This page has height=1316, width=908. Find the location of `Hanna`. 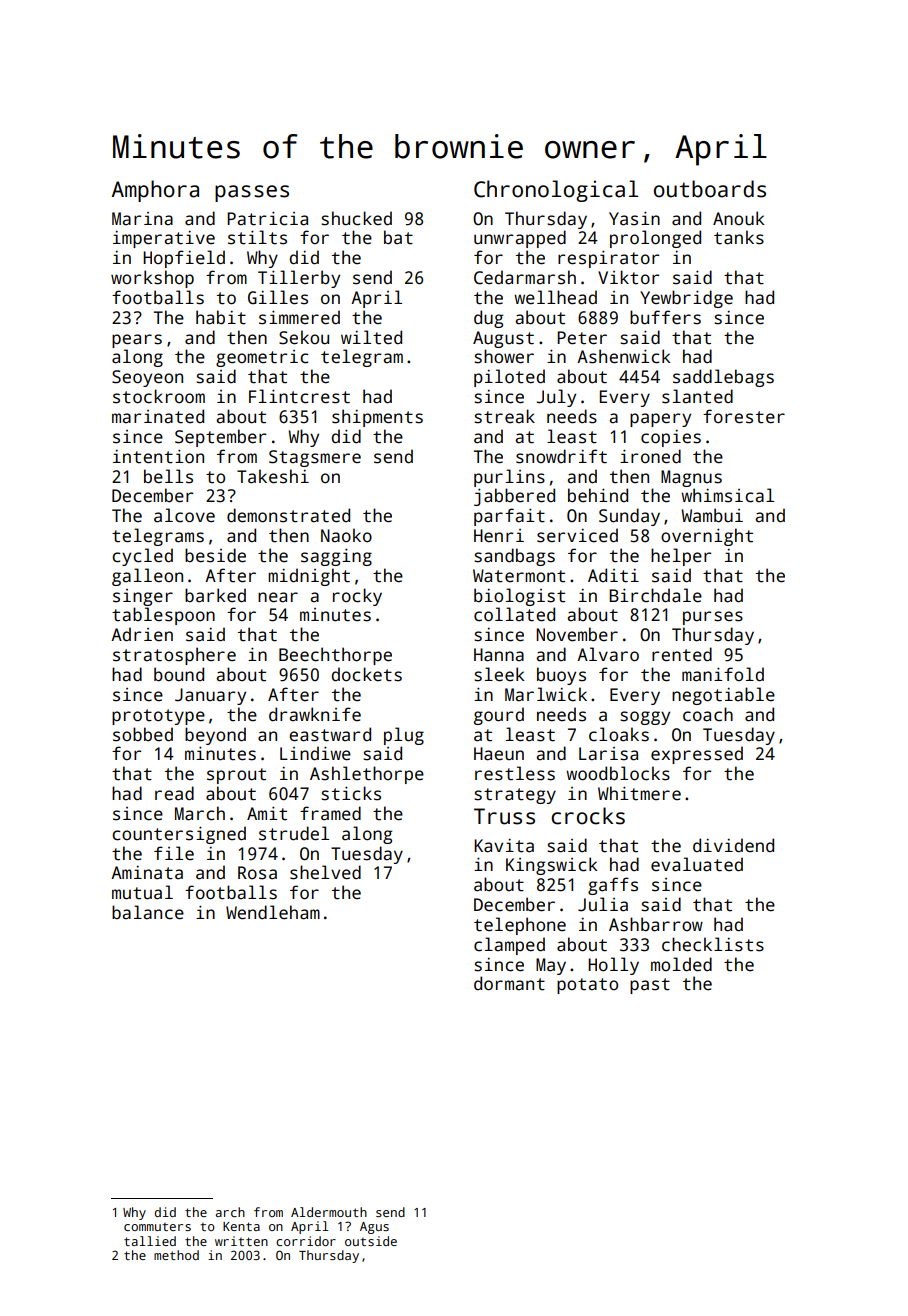

Hanna is located at coordinates (499, 655).
